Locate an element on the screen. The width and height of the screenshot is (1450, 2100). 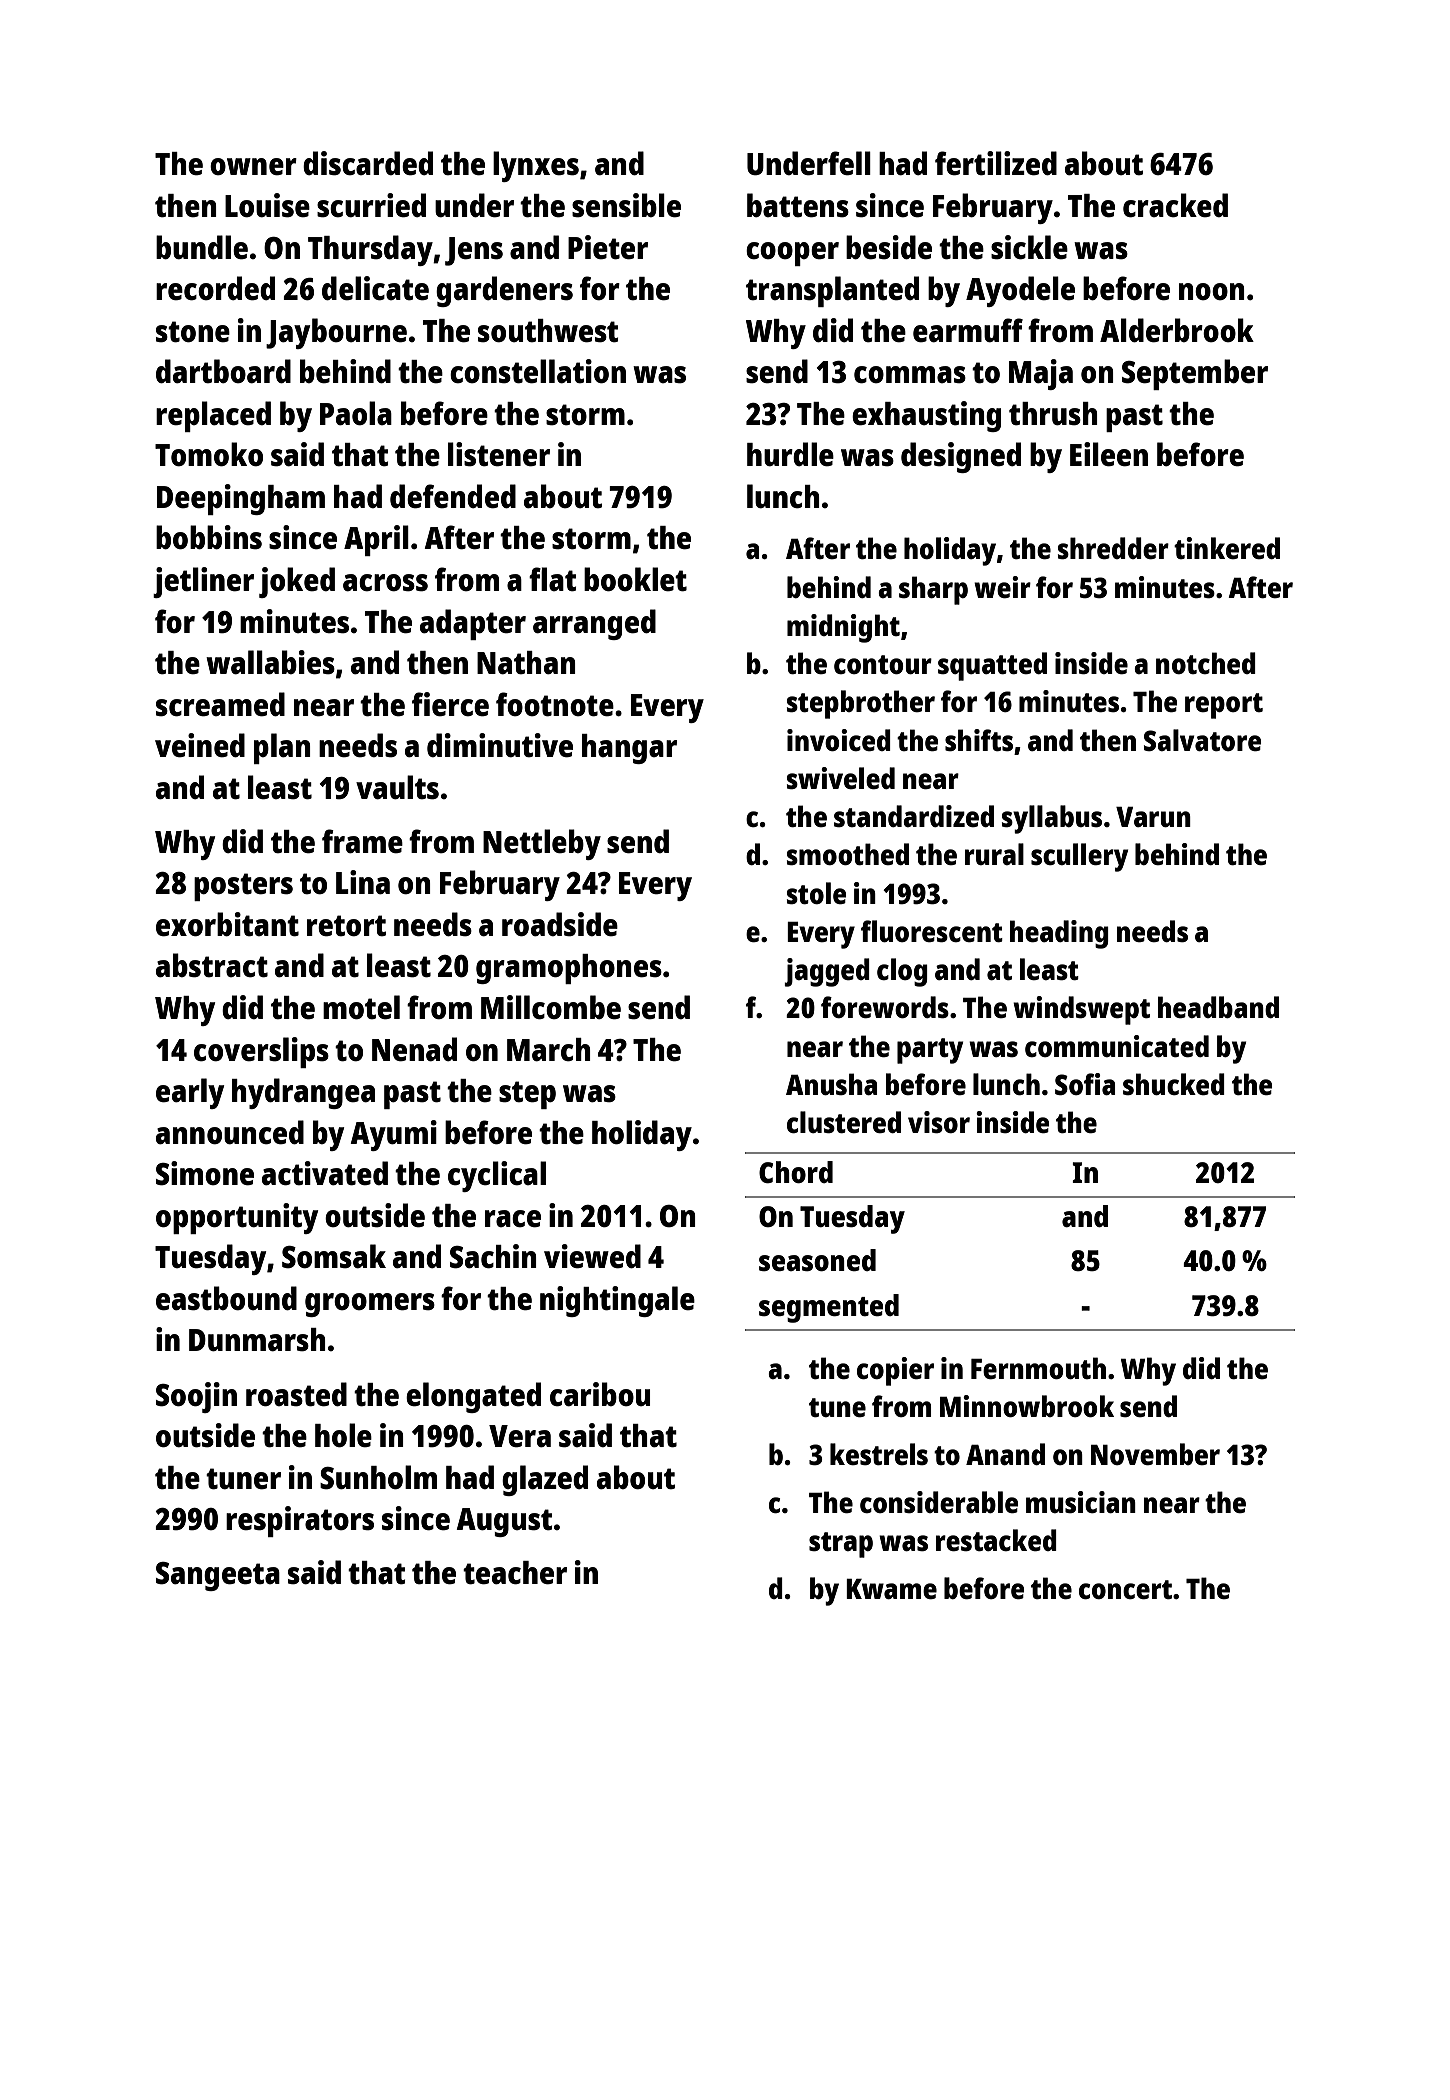
September is located at coordinates (1195, 374).
